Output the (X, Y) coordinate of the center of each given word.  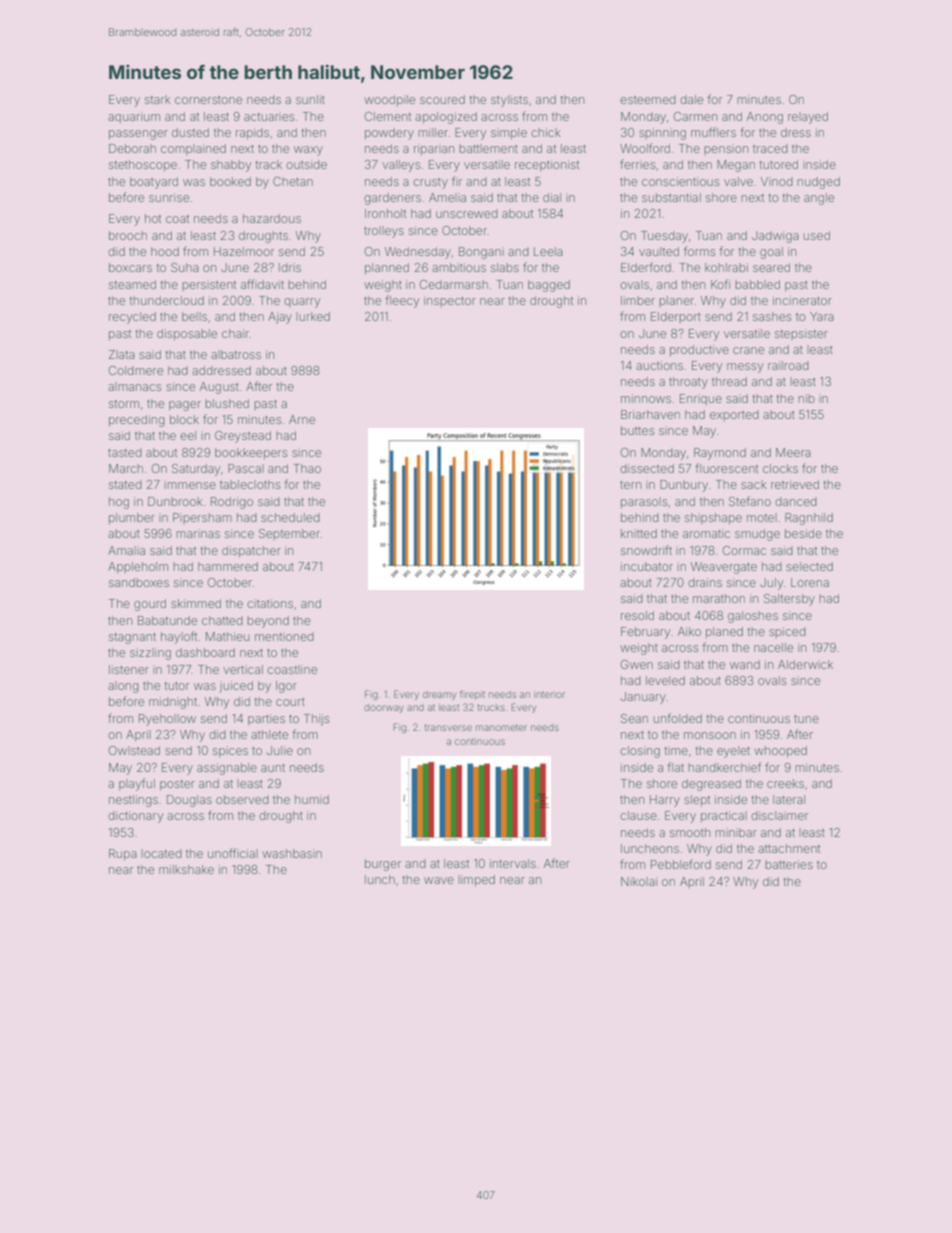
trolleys (384, 232)
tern (631, 485)
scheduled (290, 517)
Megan (736, 166)
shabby (231, 166)
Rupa (123, 855)
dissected (647, 468)
